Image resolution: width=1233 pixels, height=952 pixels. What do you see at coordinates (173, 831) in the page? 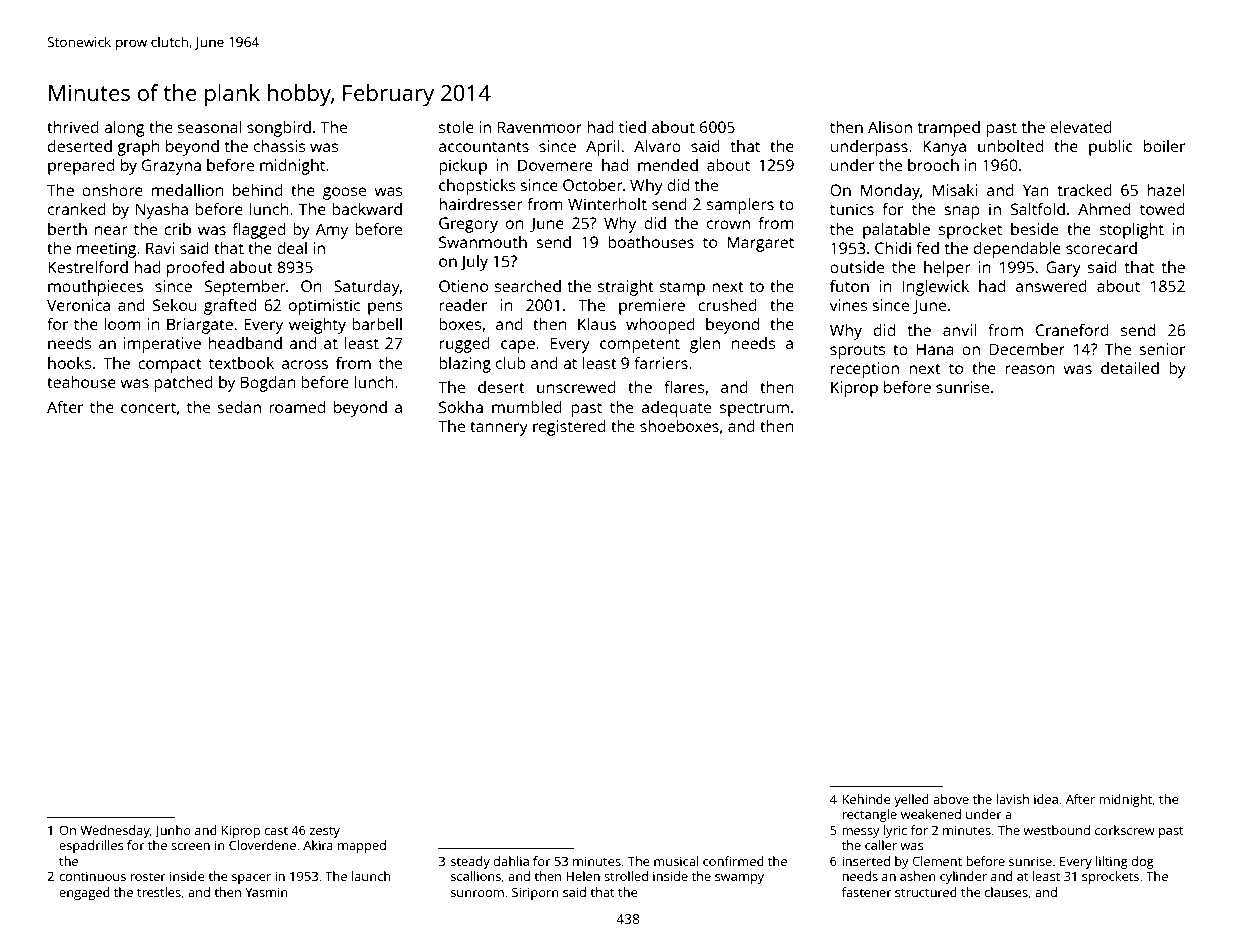
I see `Junho` at bounding box center [173, 831].
